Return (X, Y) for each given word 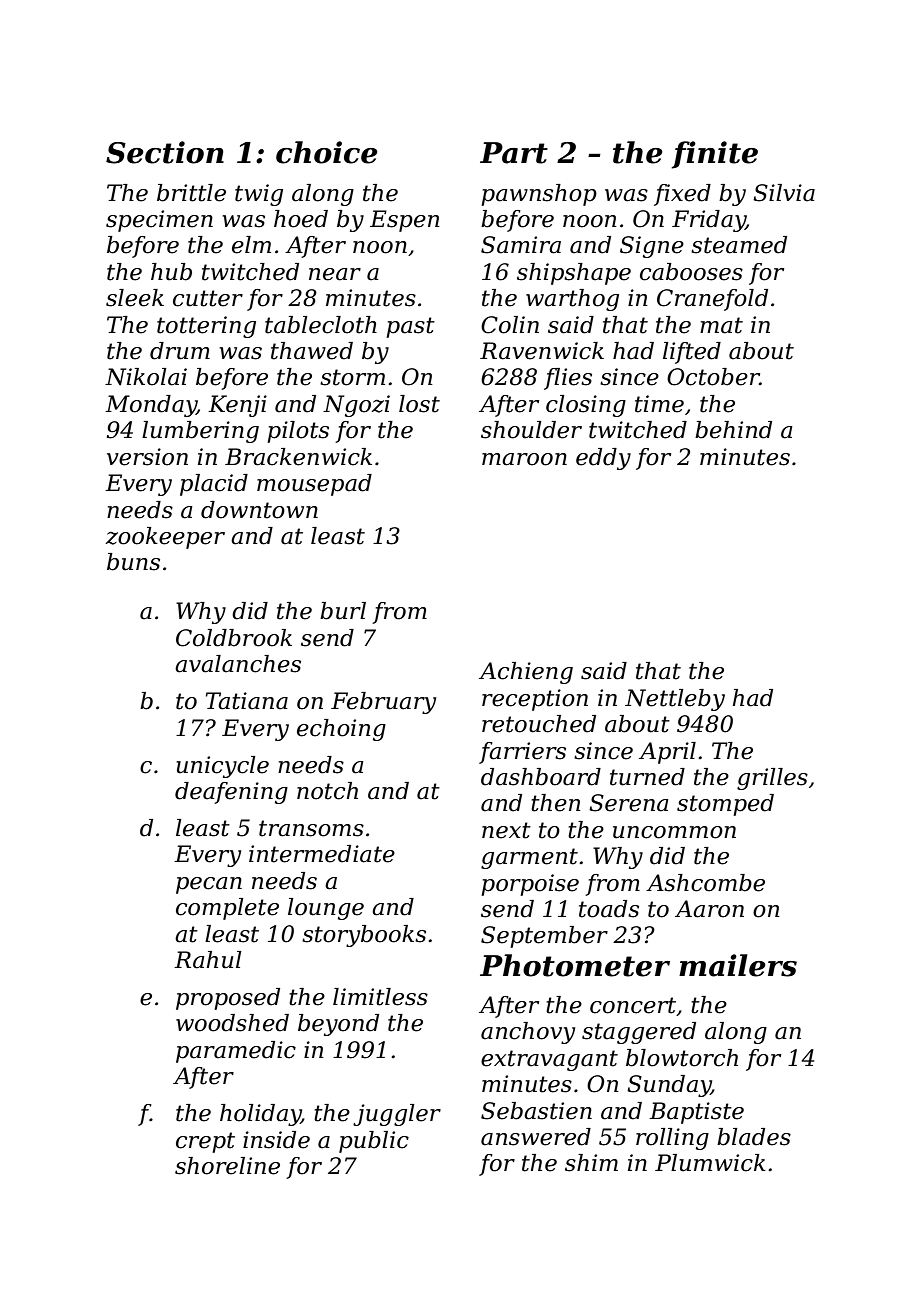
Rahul (208, 960)
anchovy (528, 1033)
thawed (312, 351)
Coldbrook (234, 638)
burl (343, 611)
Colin (510, 325)
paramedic (236, 1052)
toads (609, 909)
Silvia (784, 193)
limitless (380, 997)
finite (715, 155)
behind (733, 430)
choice (327, 152)
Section (165, 152)
